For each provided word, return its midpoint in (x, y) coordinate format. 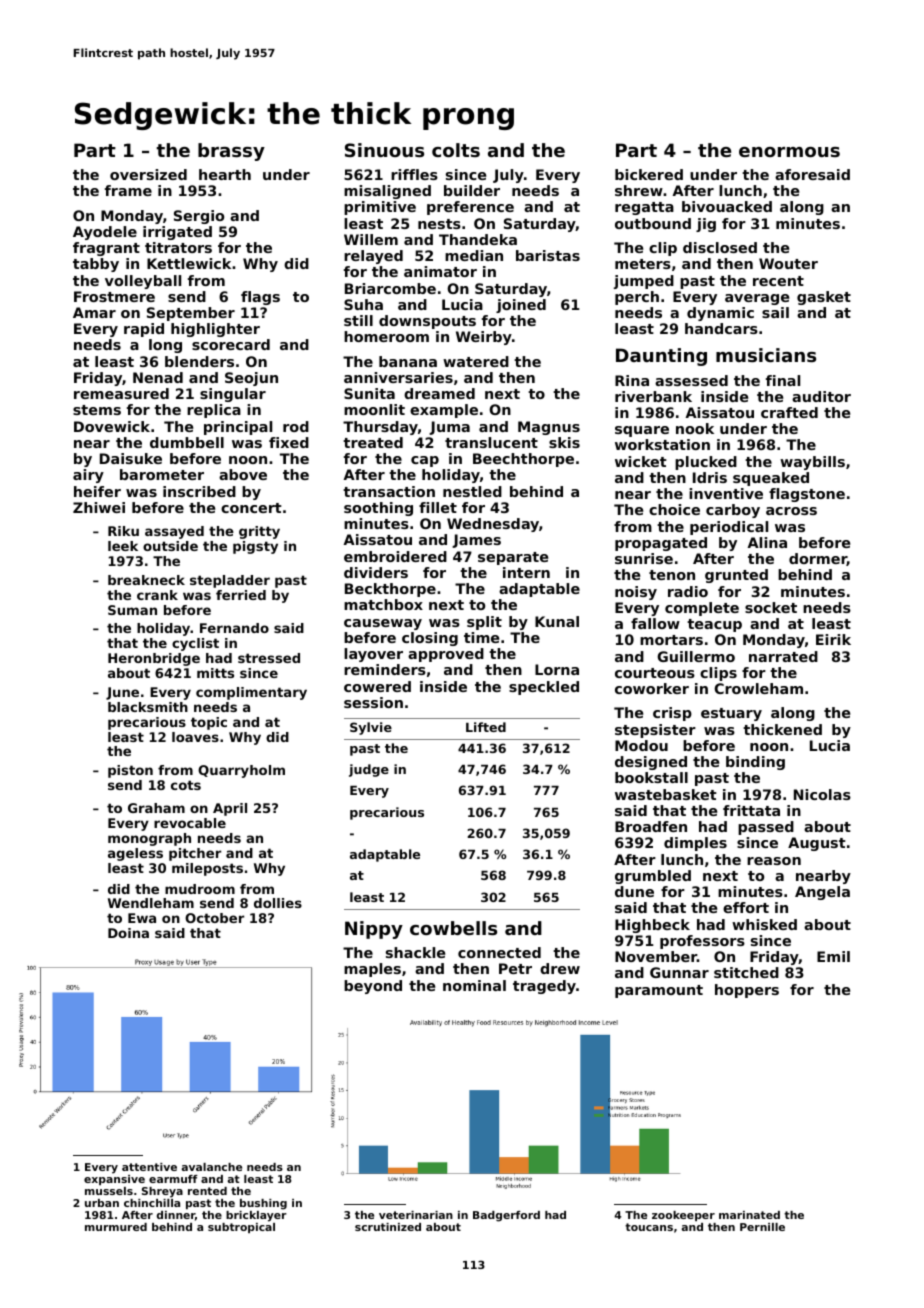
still (358, 320)
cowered (377, 686)
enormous (789, 152)
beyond (373, 987)
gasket (824, 298)
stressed (269, 658)
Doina (128, 933)
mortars (671, 640)
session (373, 702)
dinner (176, 1215)
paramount (659, 991)
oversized (148, 174)
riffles (414, 174)
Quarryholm (241, 771)
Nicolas (822, 794)
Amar (94, 312)
